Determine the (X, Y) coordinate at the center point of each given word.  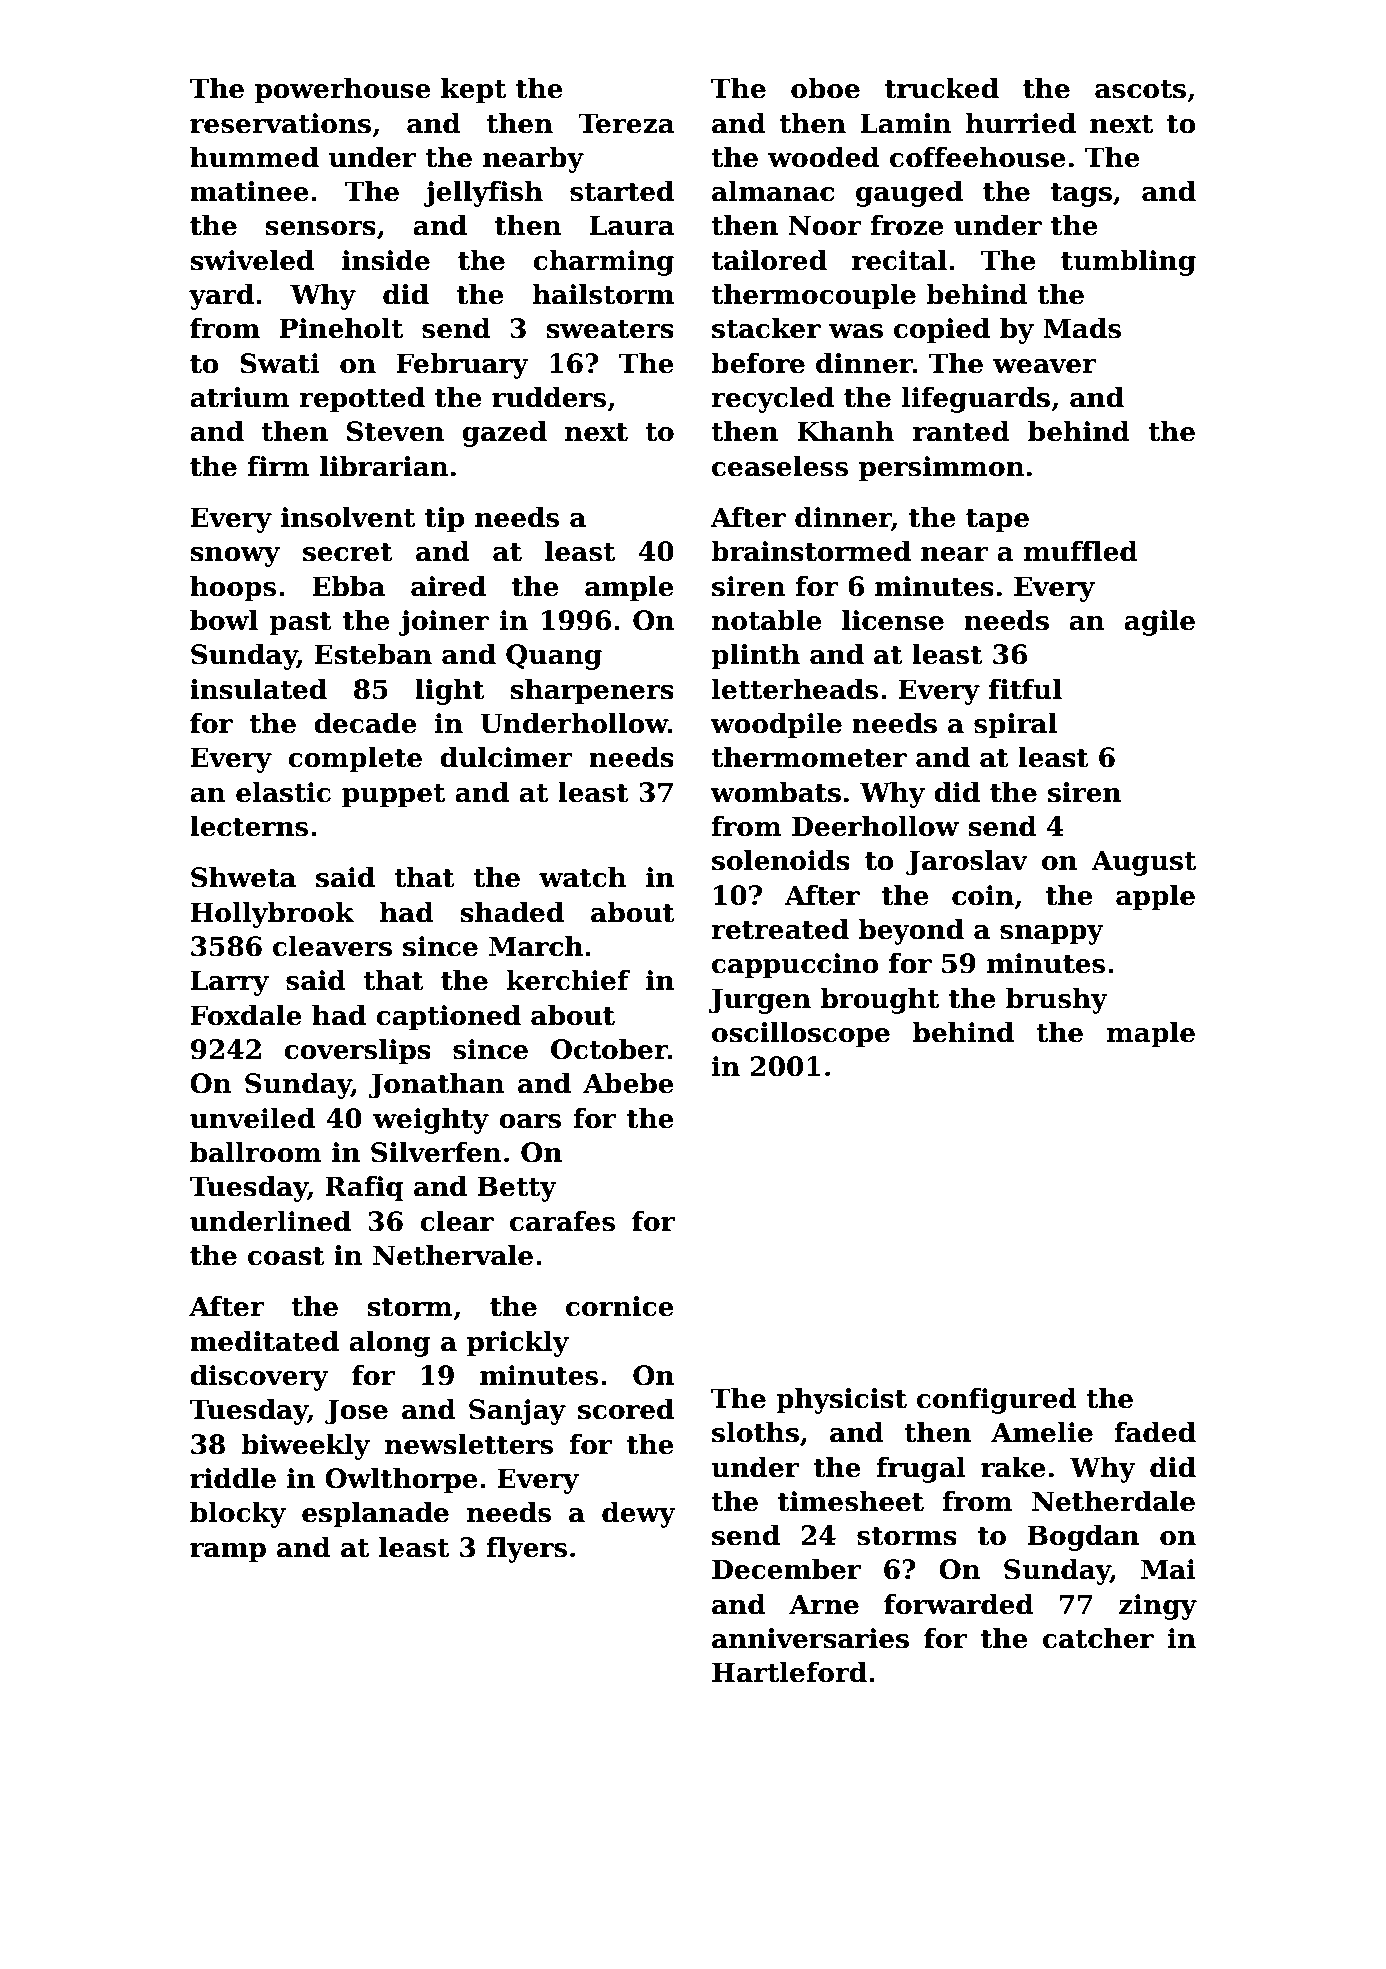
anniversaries (810, 1638)
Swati (280, 363)
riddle (233, 1478)
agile (1159, 623)
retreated (780, 929)
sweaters (610, 329)
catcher (1098, 1638)
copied (942, 331)
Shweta (243, 877)
